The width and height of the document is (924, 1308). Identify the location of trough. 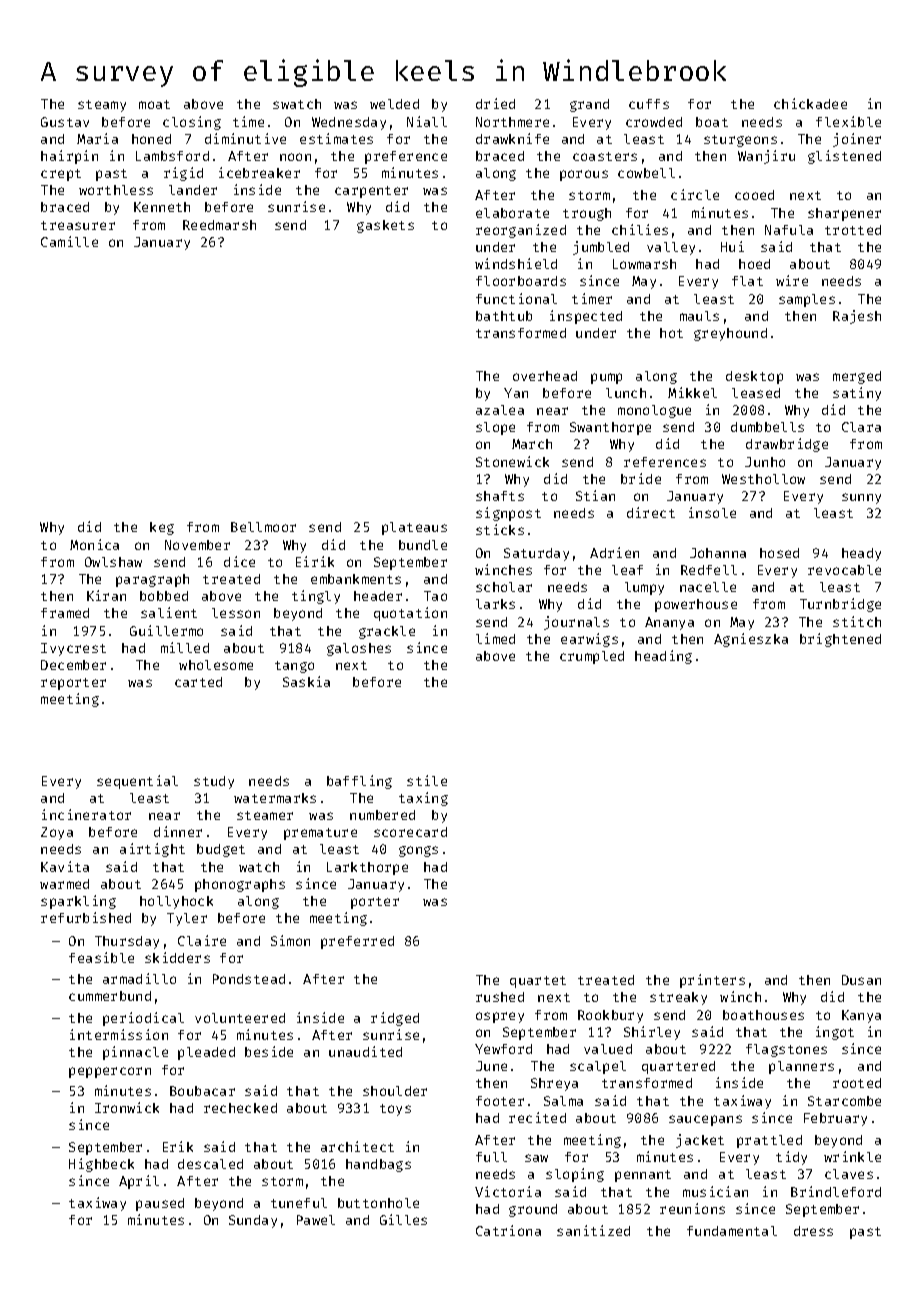
(587, 214).
